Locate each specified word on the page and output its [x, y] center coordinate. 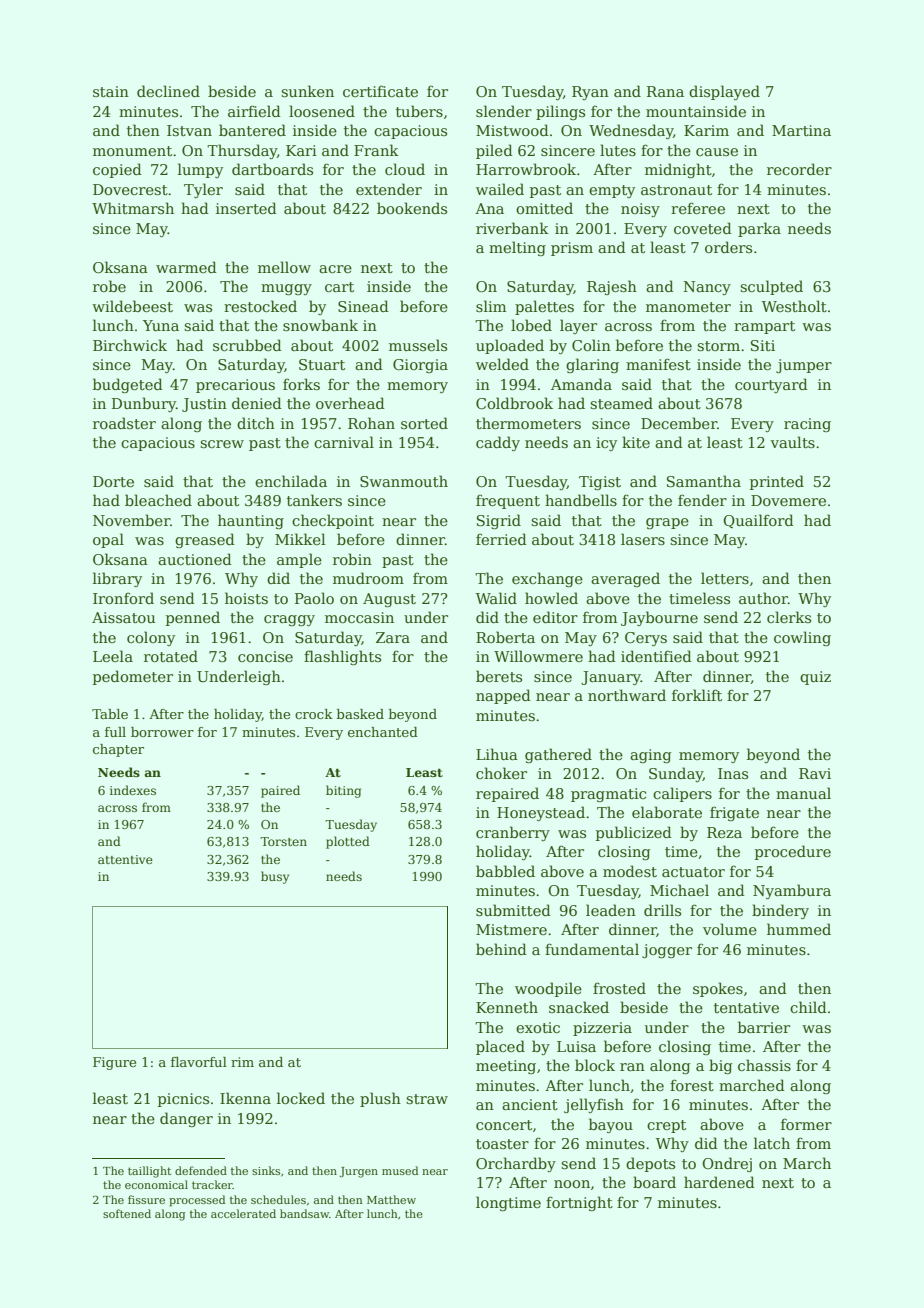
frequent [508, 501]
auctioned [195, 559]
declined [168, 91]
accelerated [243, 1213]
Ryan [590, 93]
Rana [665, 91]
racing [807, 425]
